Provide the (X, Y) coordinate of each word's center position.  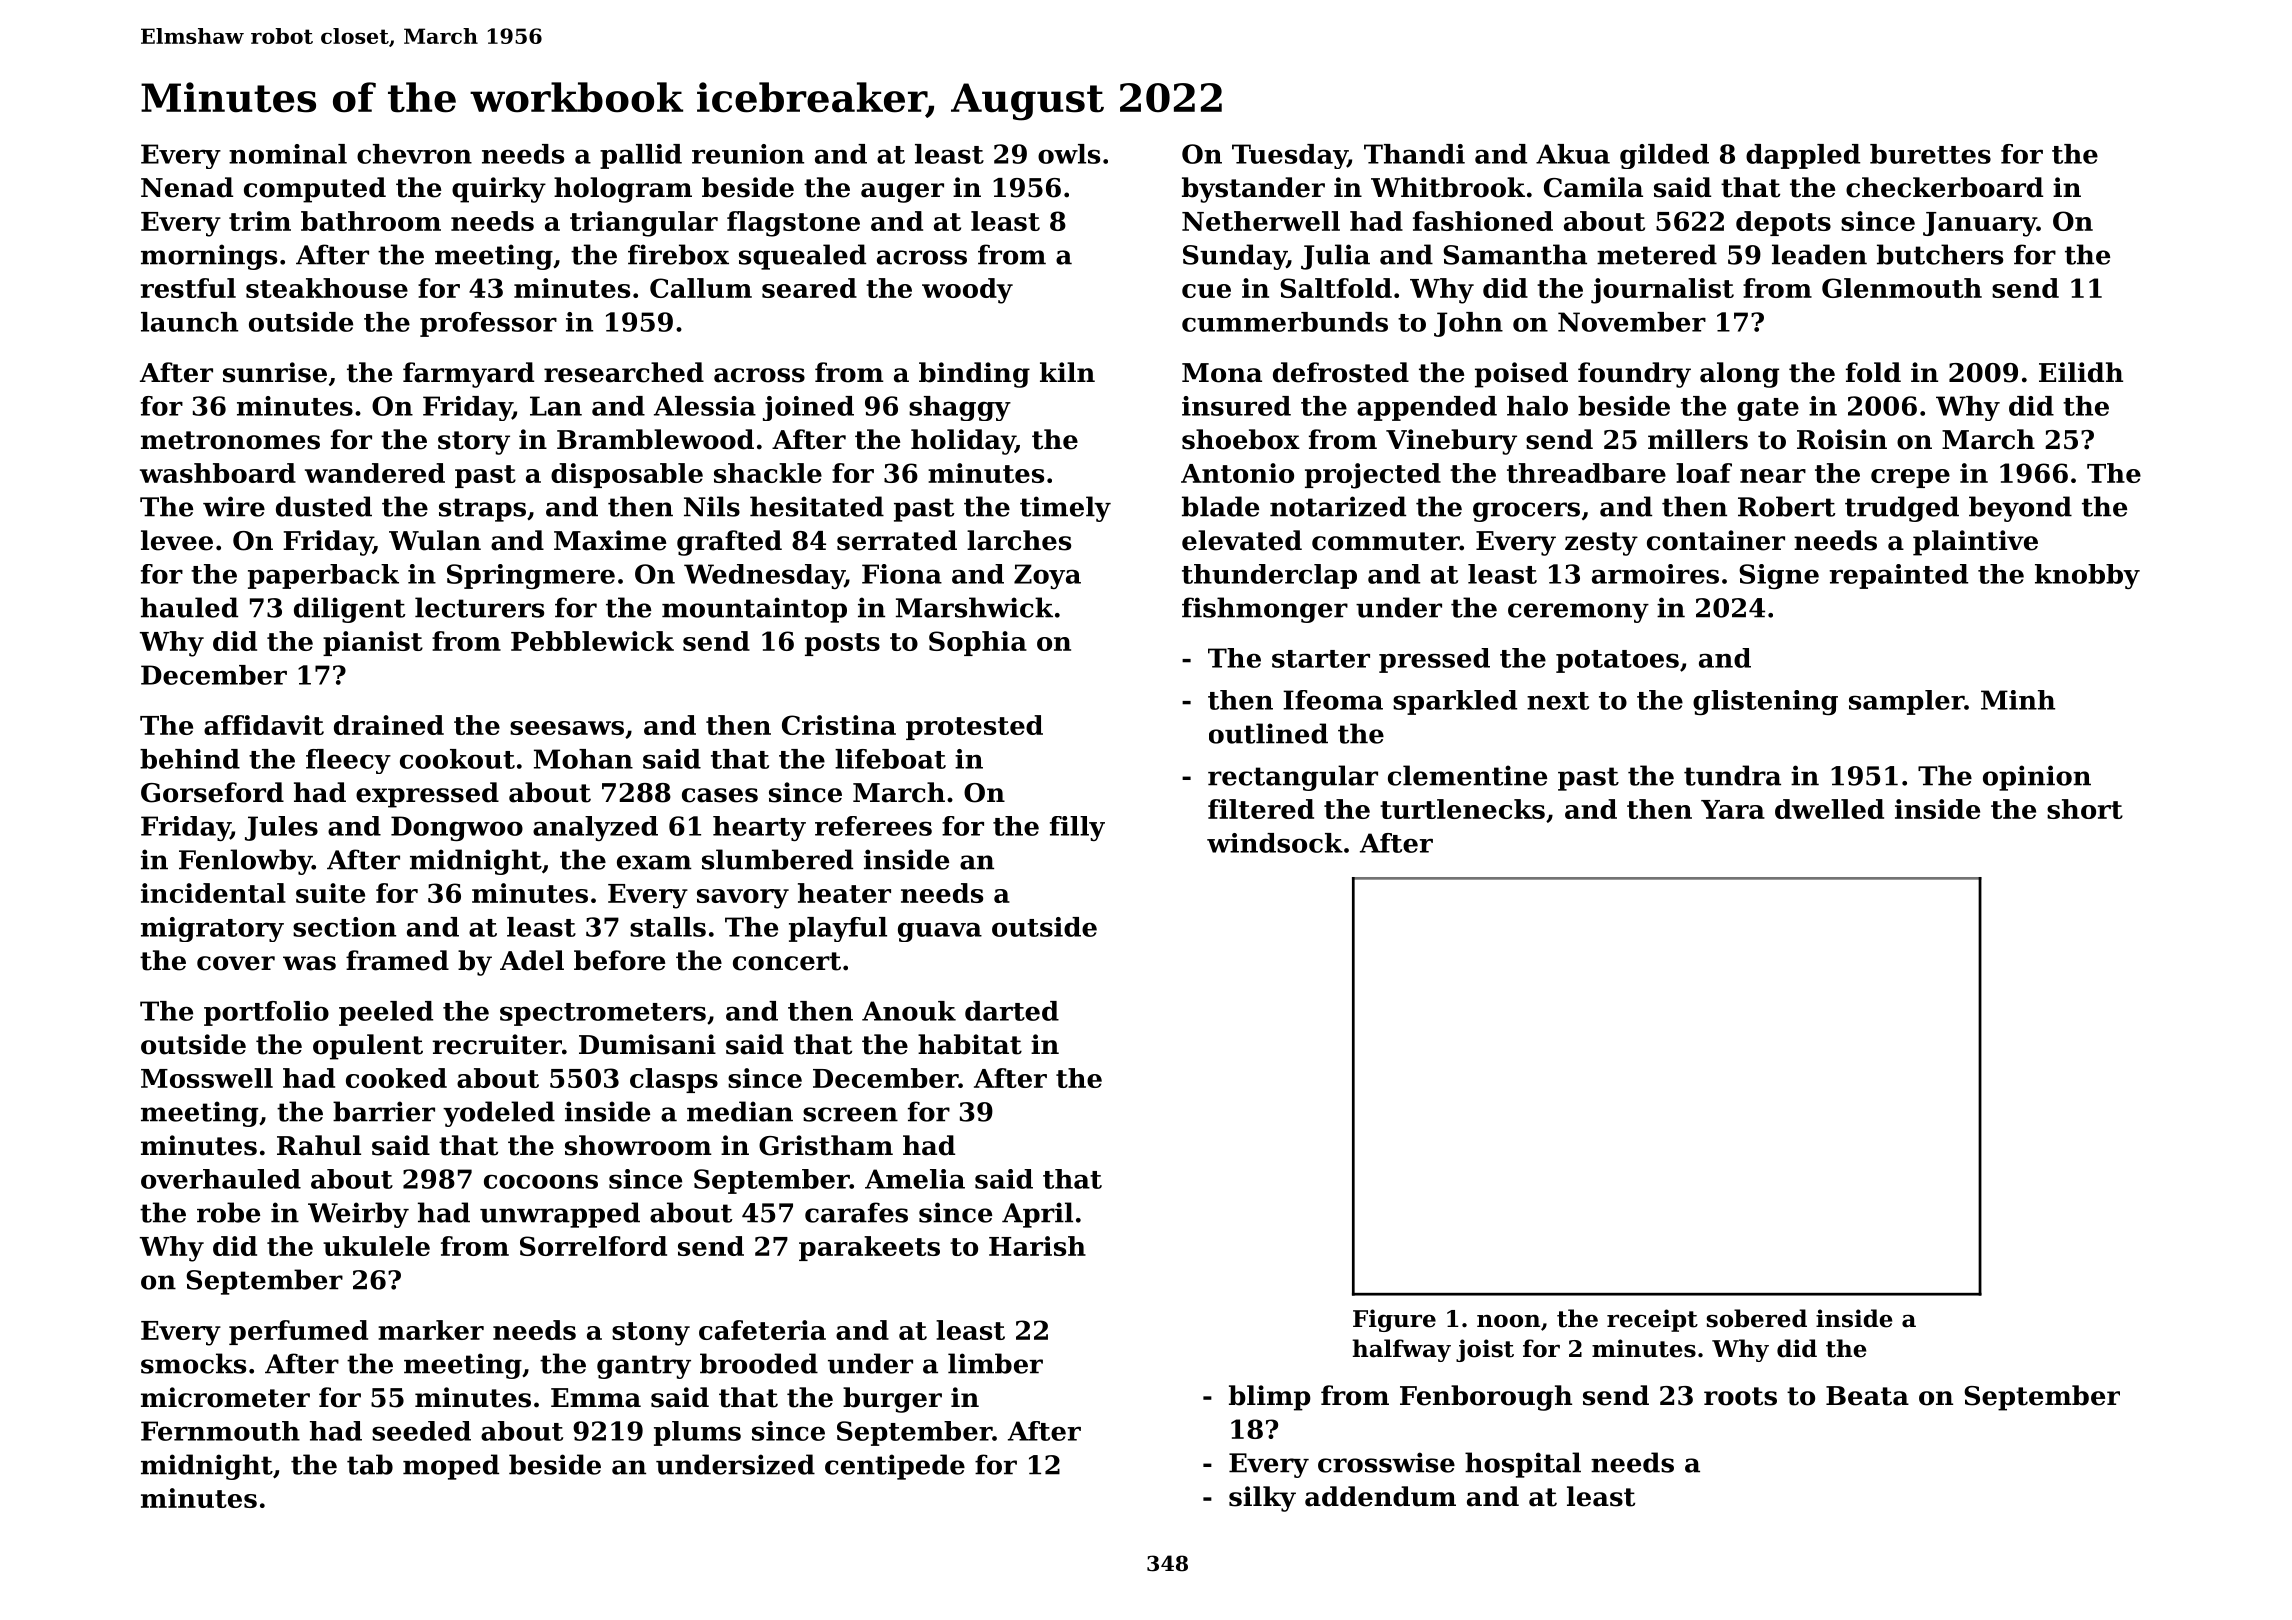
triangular (644, 224)
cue (1206, 291)
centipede (895, 1467)
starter (1321, 659)
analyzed (595, 828)
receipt (1652, 1320)
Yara (1733, 809)
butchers (1940, 254)
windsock (1275, 843)
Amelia (915, 1179)
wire (234, 506)
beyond (2020, 509)
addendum (1380, 1496)
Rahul (319, 1145)
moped (451, 1467)
